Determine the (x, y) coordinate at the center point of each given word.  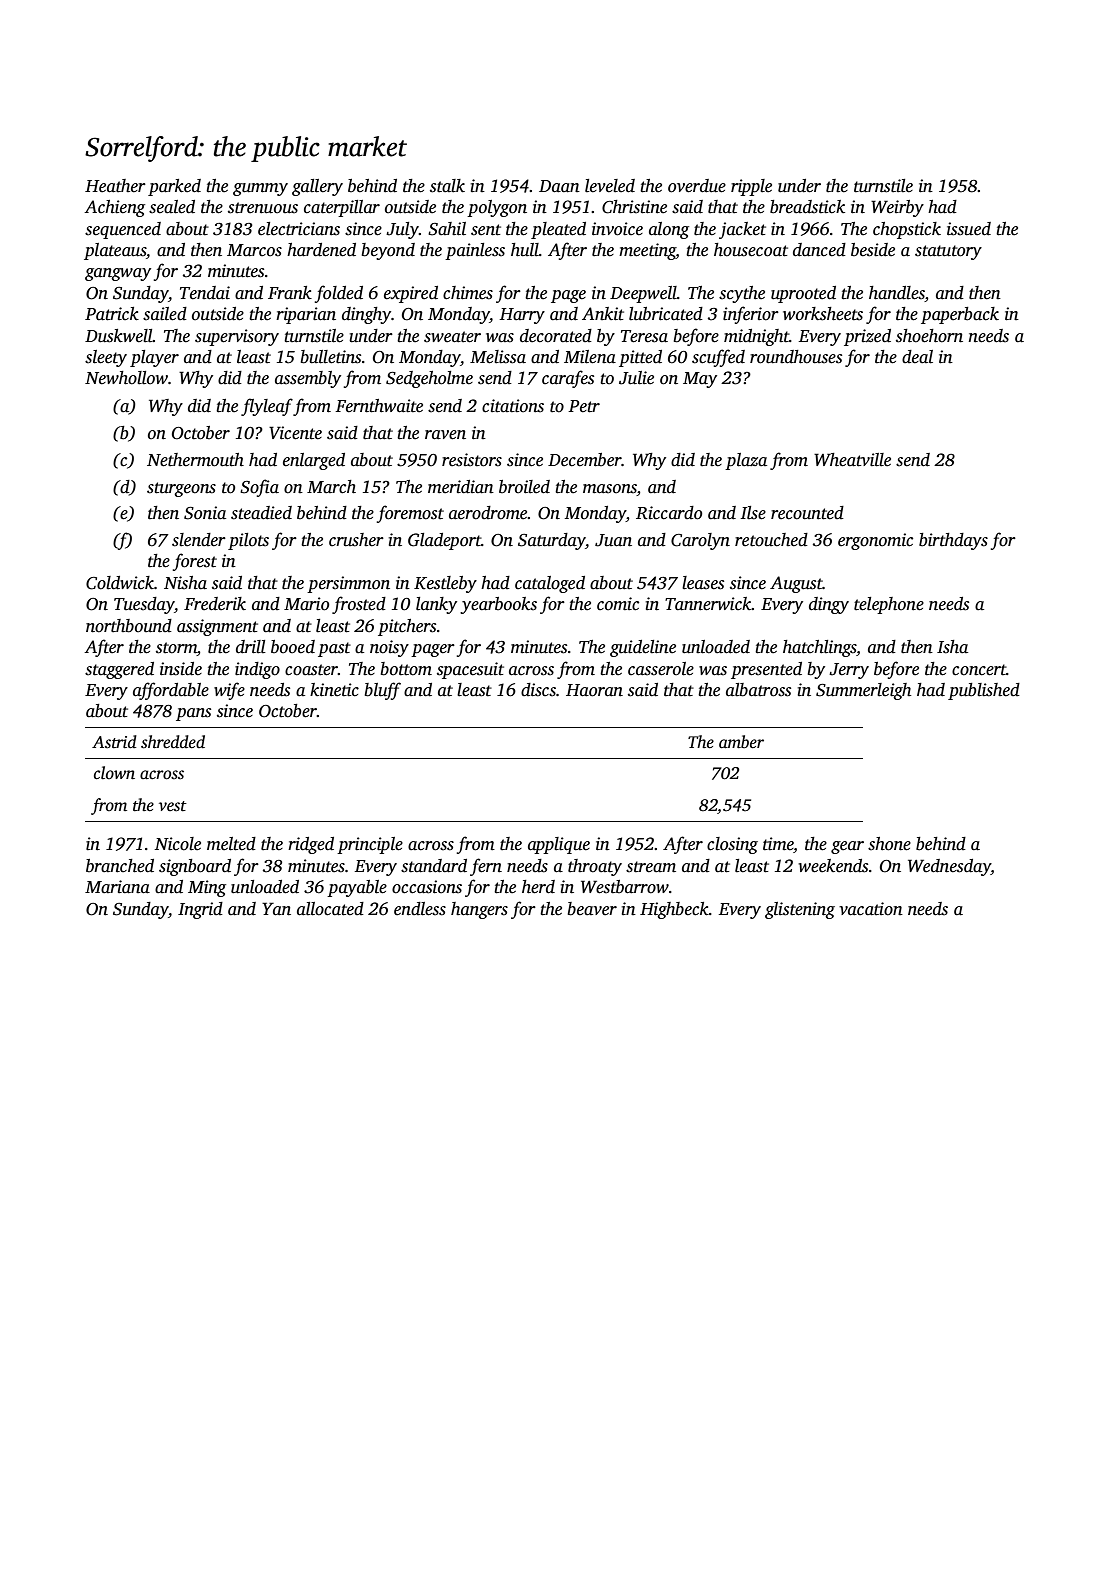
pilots (248, 541)
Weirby (897, 208)
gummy (260, 189)
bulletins (331, 357)
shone (889, 844)
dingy (829, 605)
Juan (613, 540)
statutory (948, 252)
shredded (173, 742)
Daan (559, 186)
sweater (452, 337)
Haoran (594, 690)
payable (357, 888)
